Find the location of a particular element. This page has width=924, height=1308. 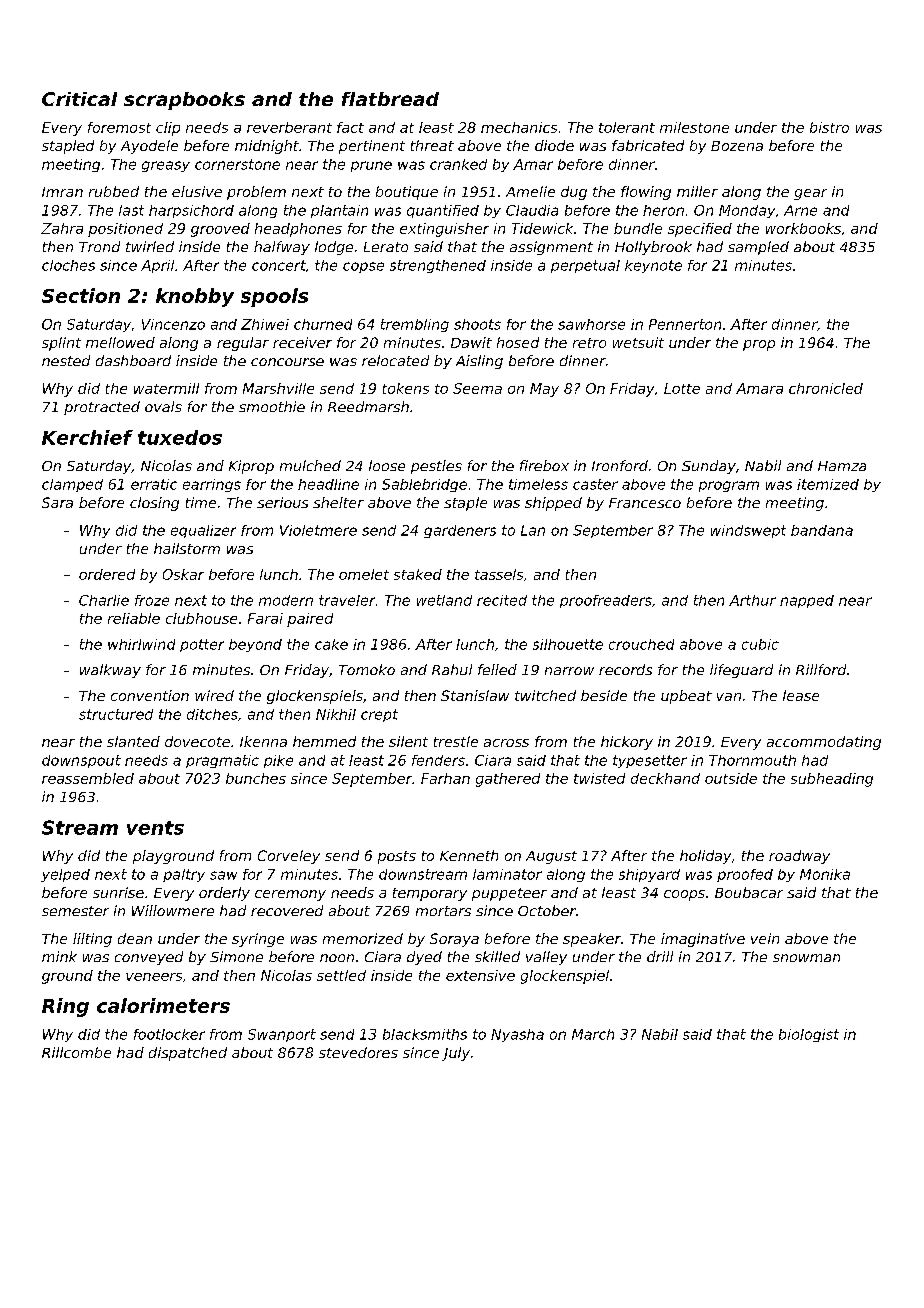

Kerchief is located at coordinates (87, 437).
